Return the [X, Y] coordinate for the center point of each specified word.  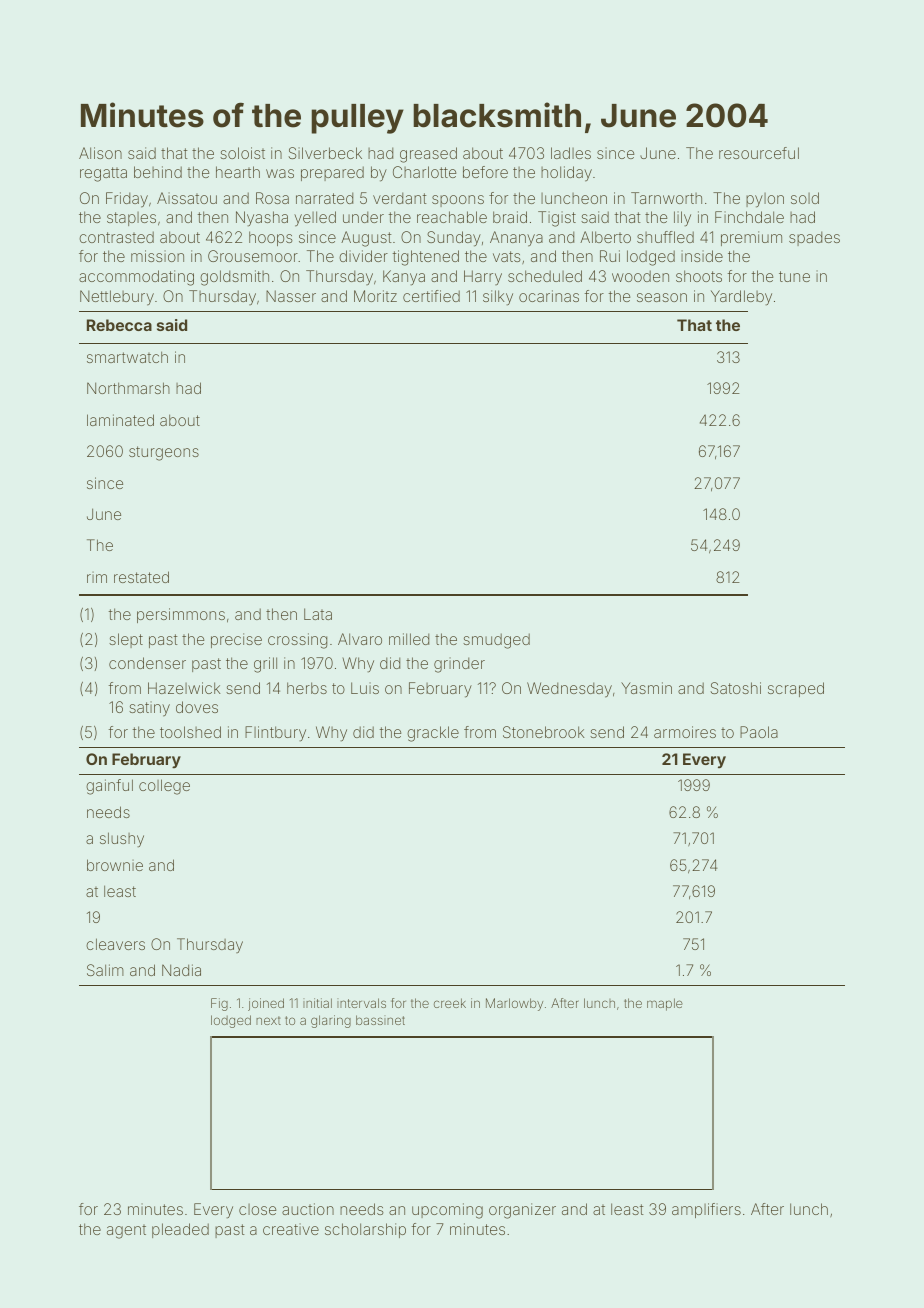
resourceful [759, 153]
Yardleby [741, 298]
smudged [496, 641]
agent [126, 1231]
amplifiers [706, 1210]
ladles [571, 153]
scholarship [365, 1230]
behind [158, 172]
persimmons [181, 615]
